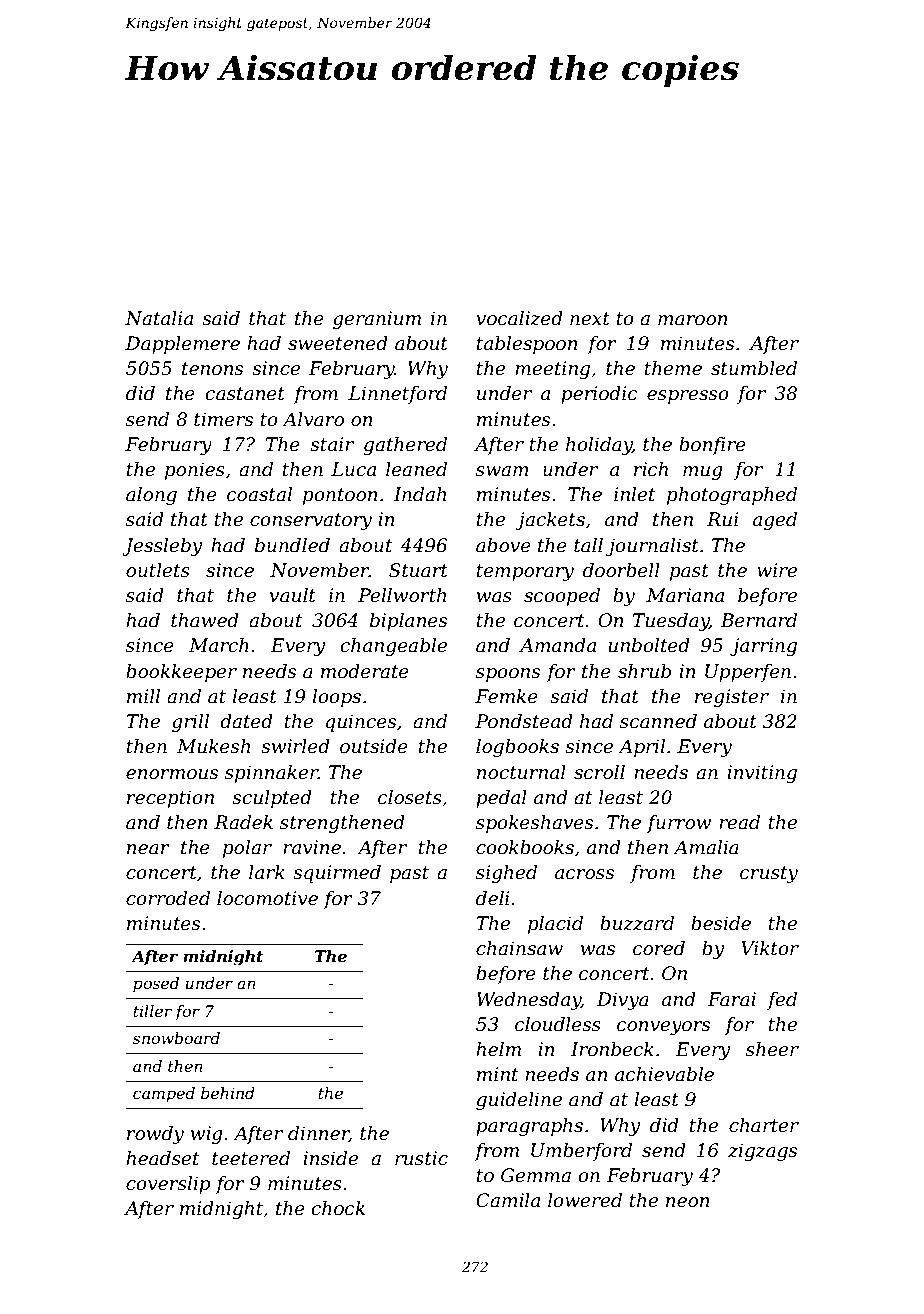 The height and width of the image is (1314, 924). I want to click on logbooks, so click(517, 748).
